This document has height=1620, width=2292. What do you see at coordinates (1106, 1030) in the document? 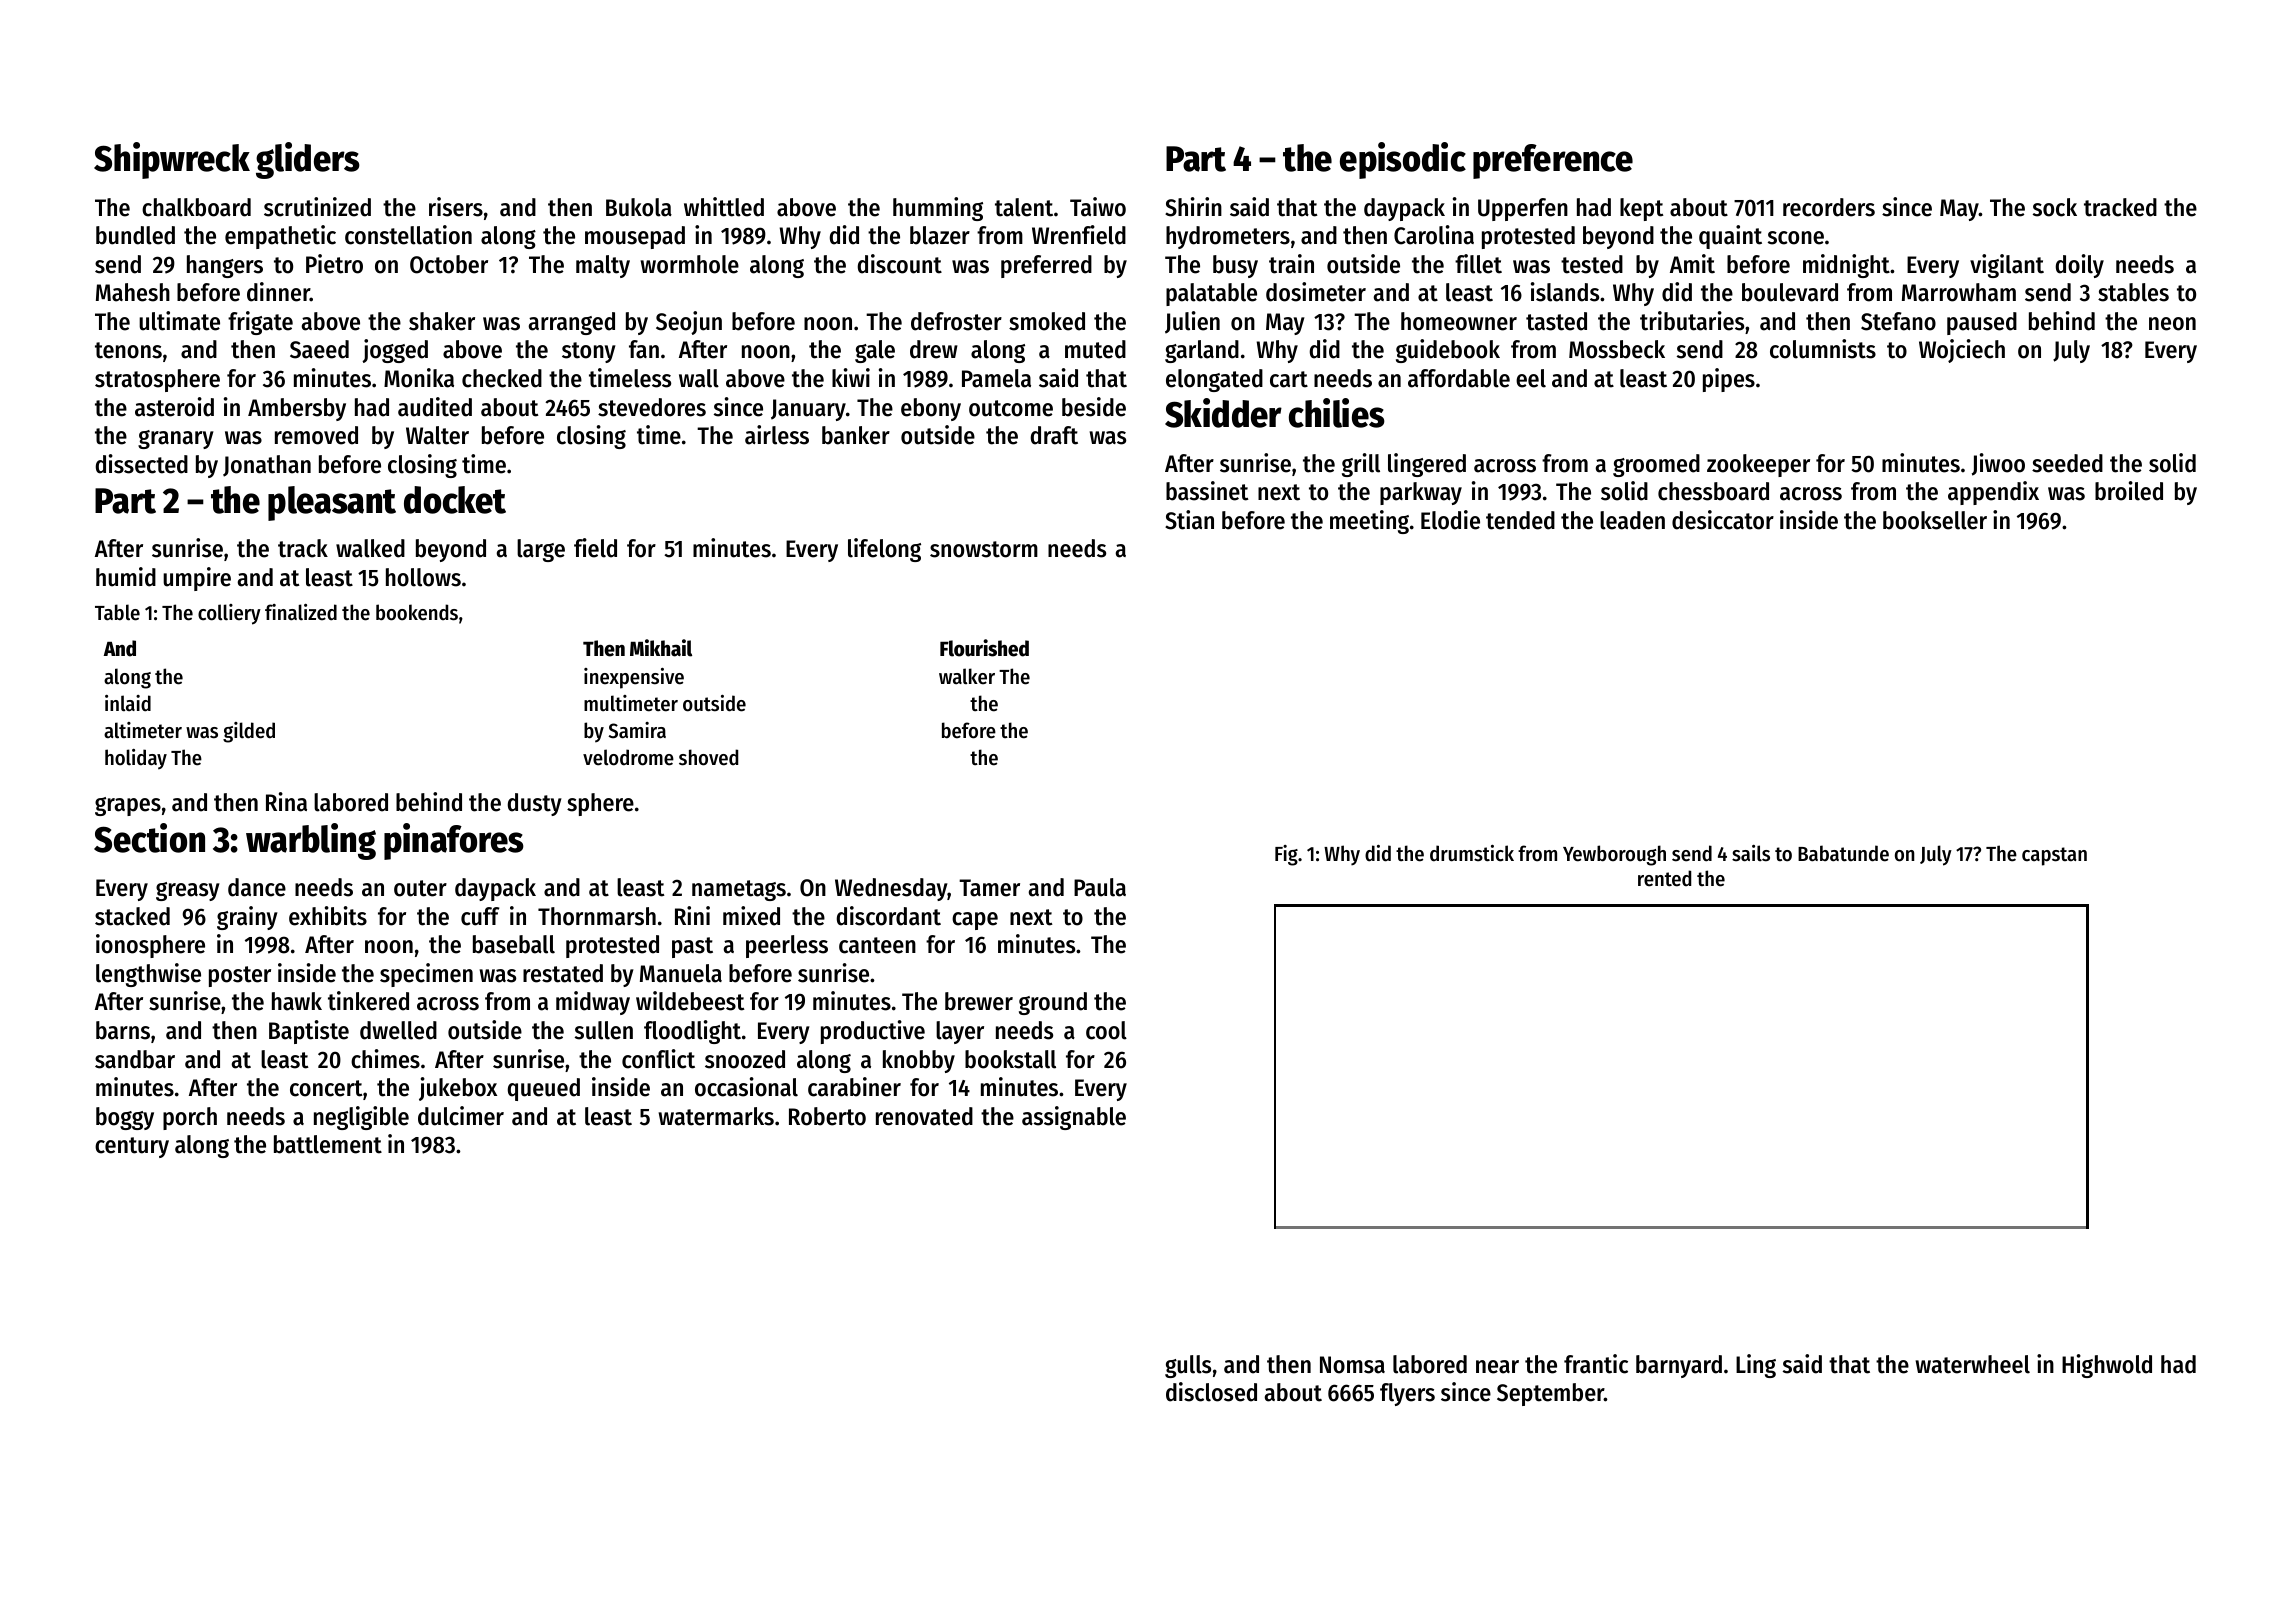
I see `cool` at bounding box center [1106, 1030].
